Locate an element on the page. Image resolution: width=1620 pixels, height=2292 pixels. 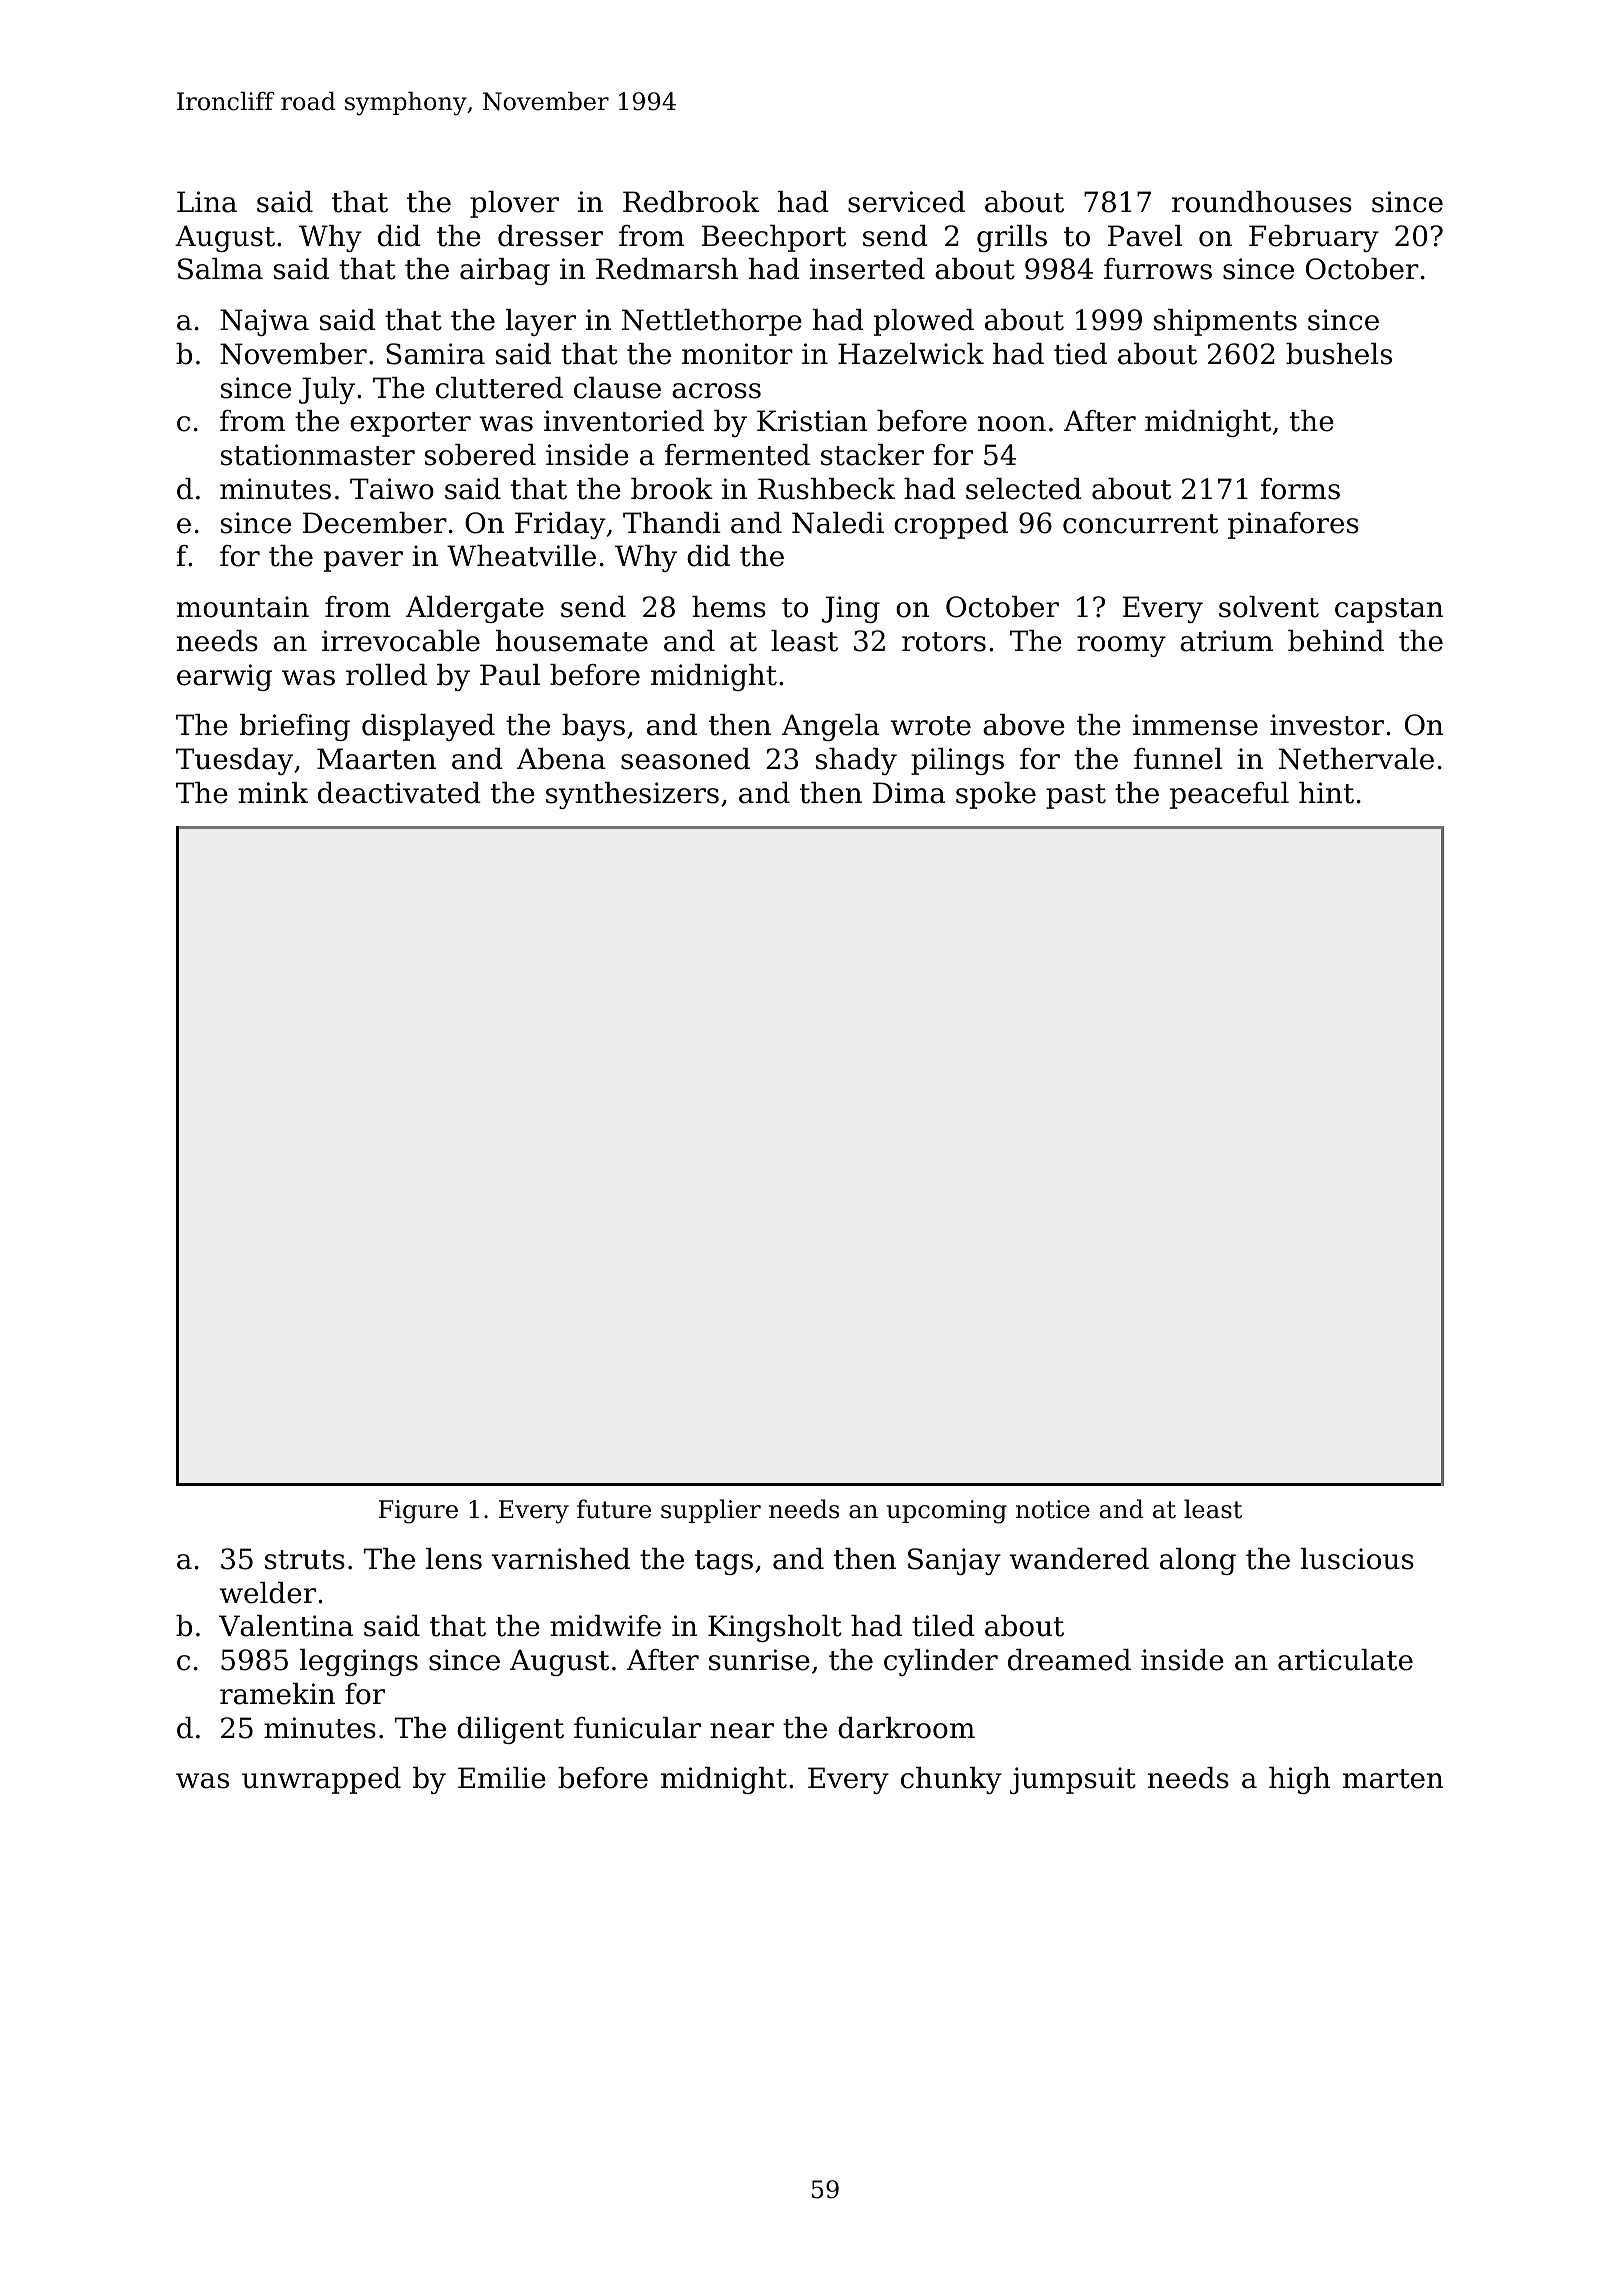
Nethervale is located at coordinates (1356, 759).
